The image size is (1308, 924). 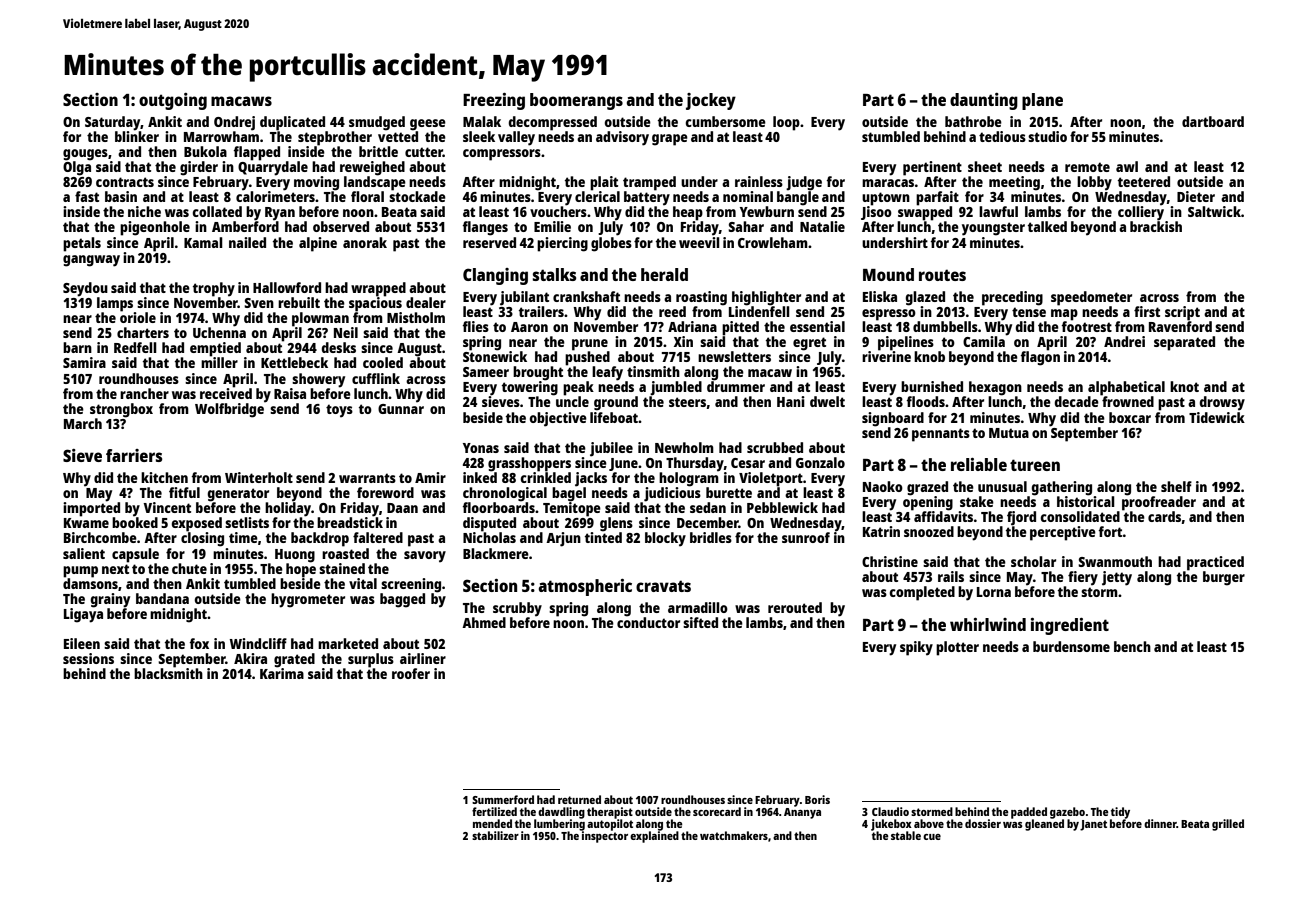 I want to click on toys, so click(x=339, y=411).
